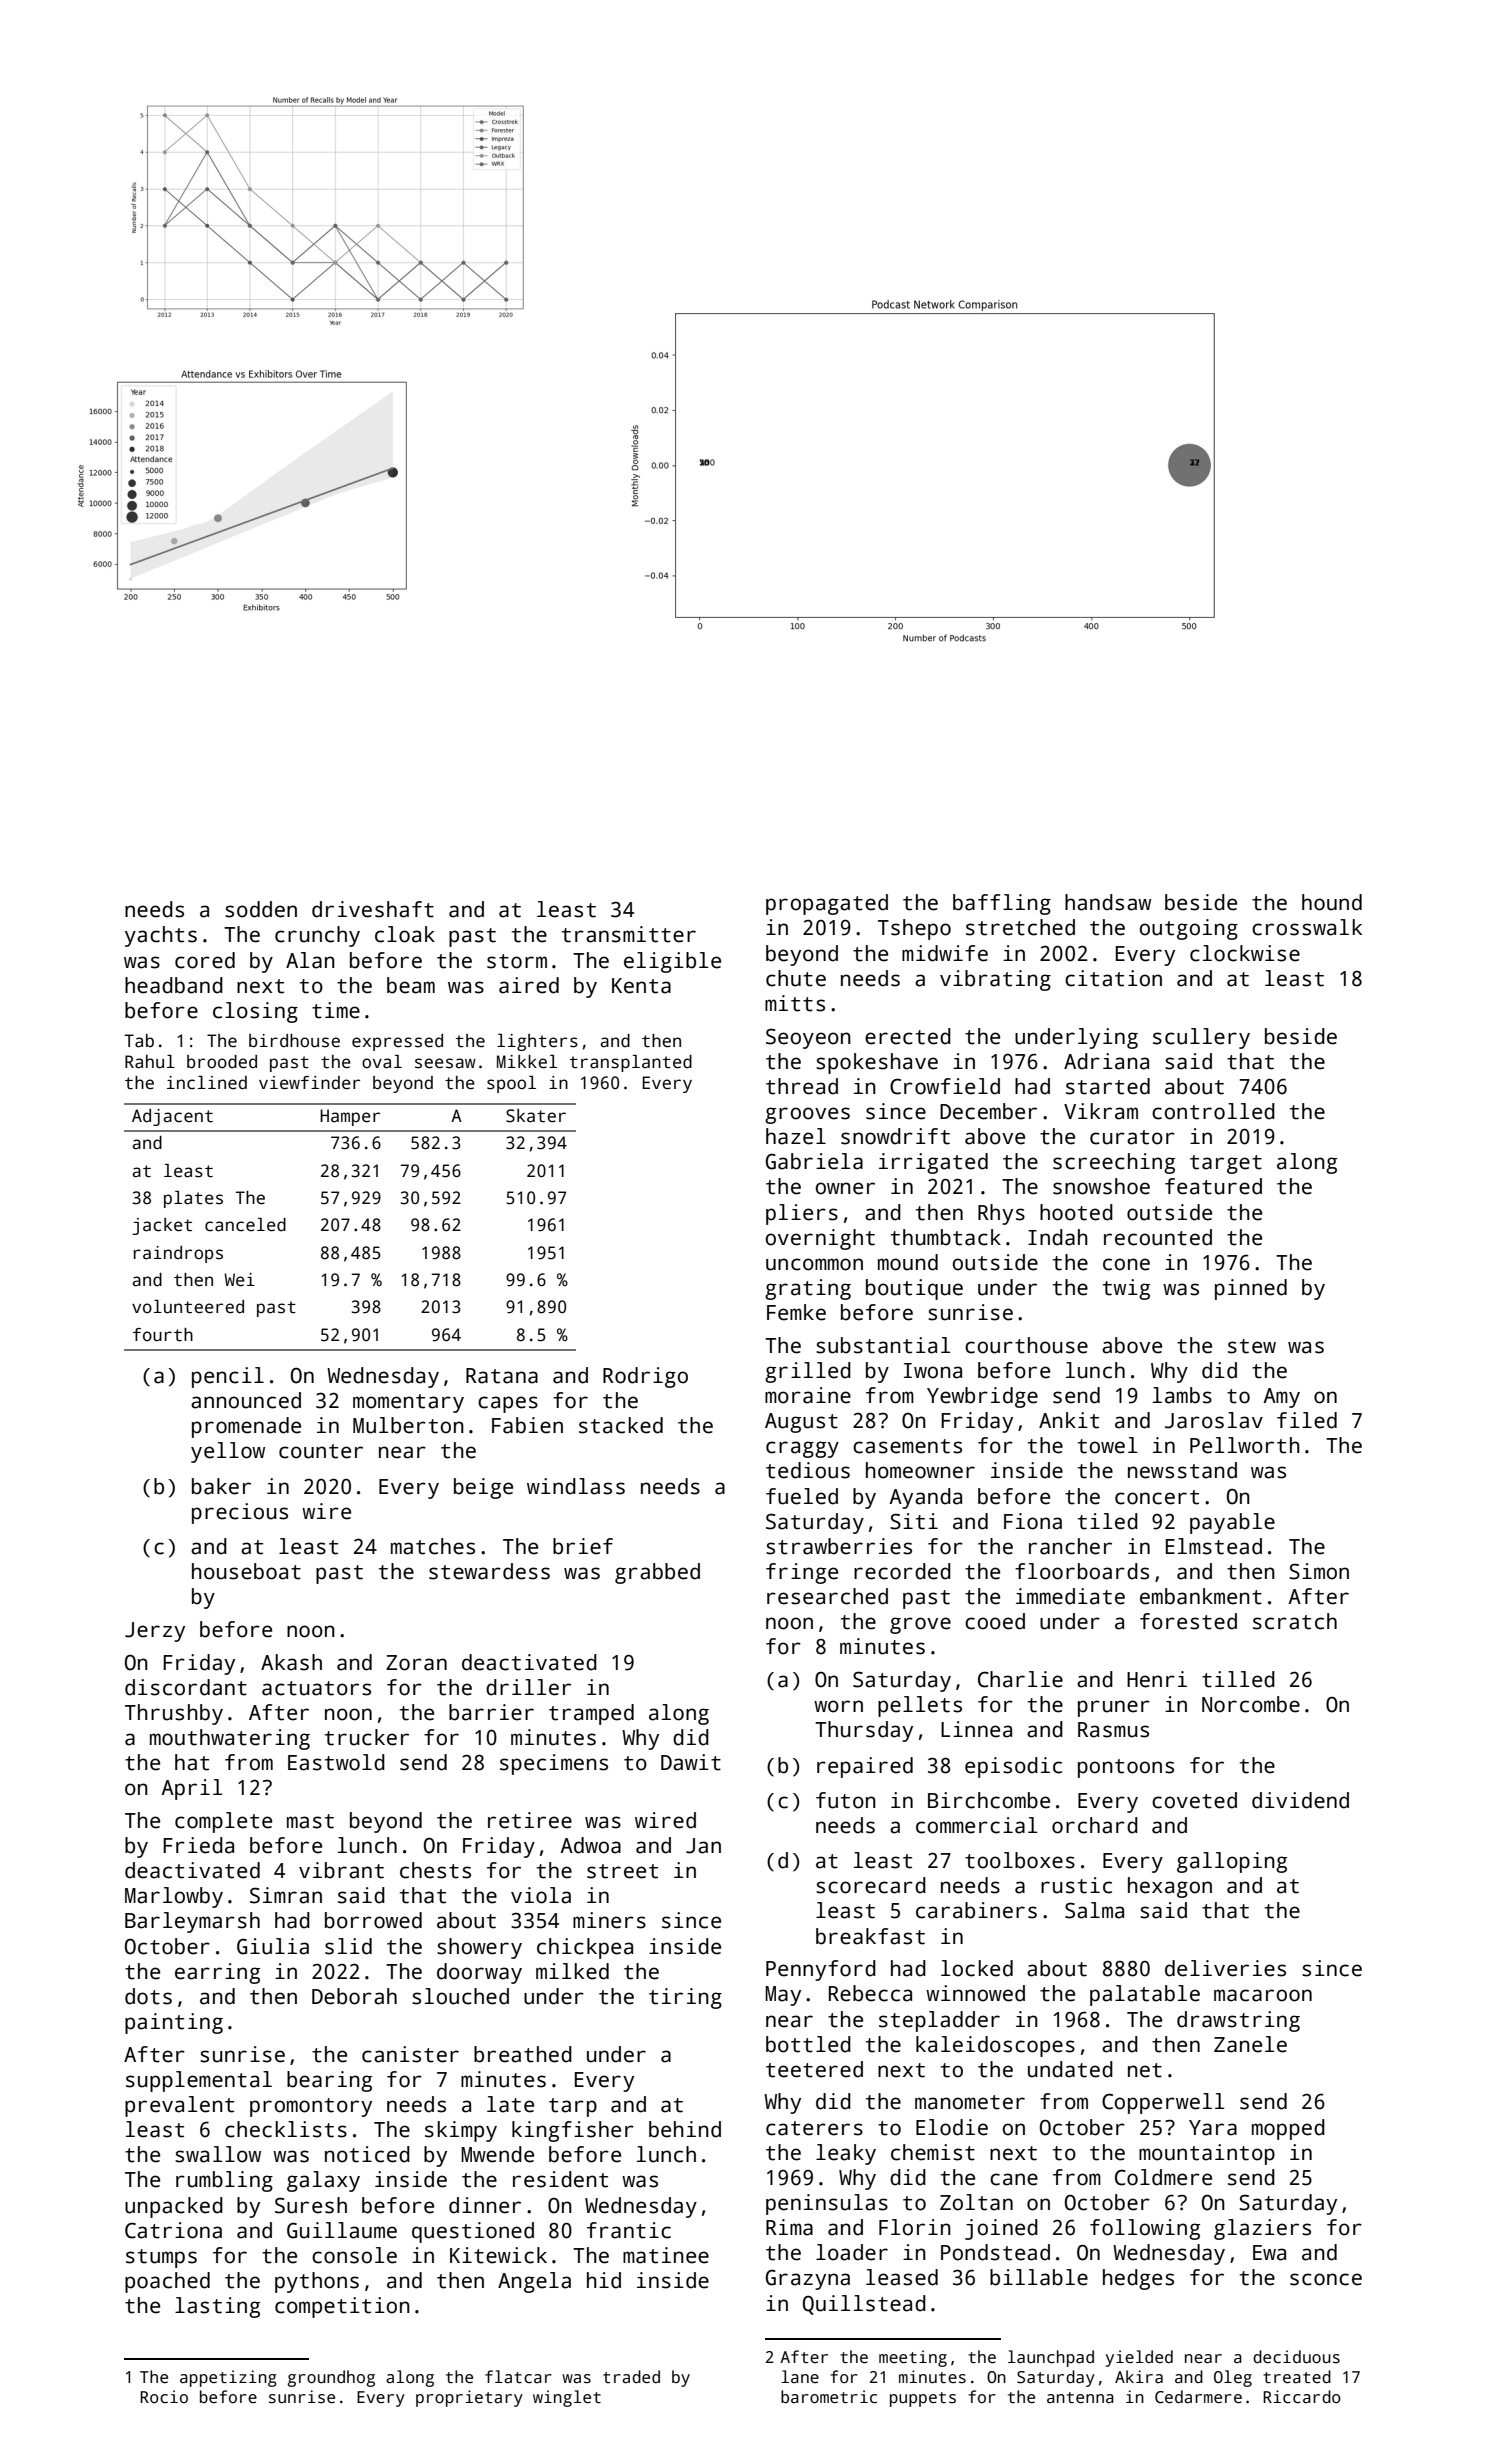 The width and height of the screenshot is (1496, 2464). What do you see at coordinates (1201, 1038) in the screenshot?
I see `scullery` at bounding box center [1201, 1038].
